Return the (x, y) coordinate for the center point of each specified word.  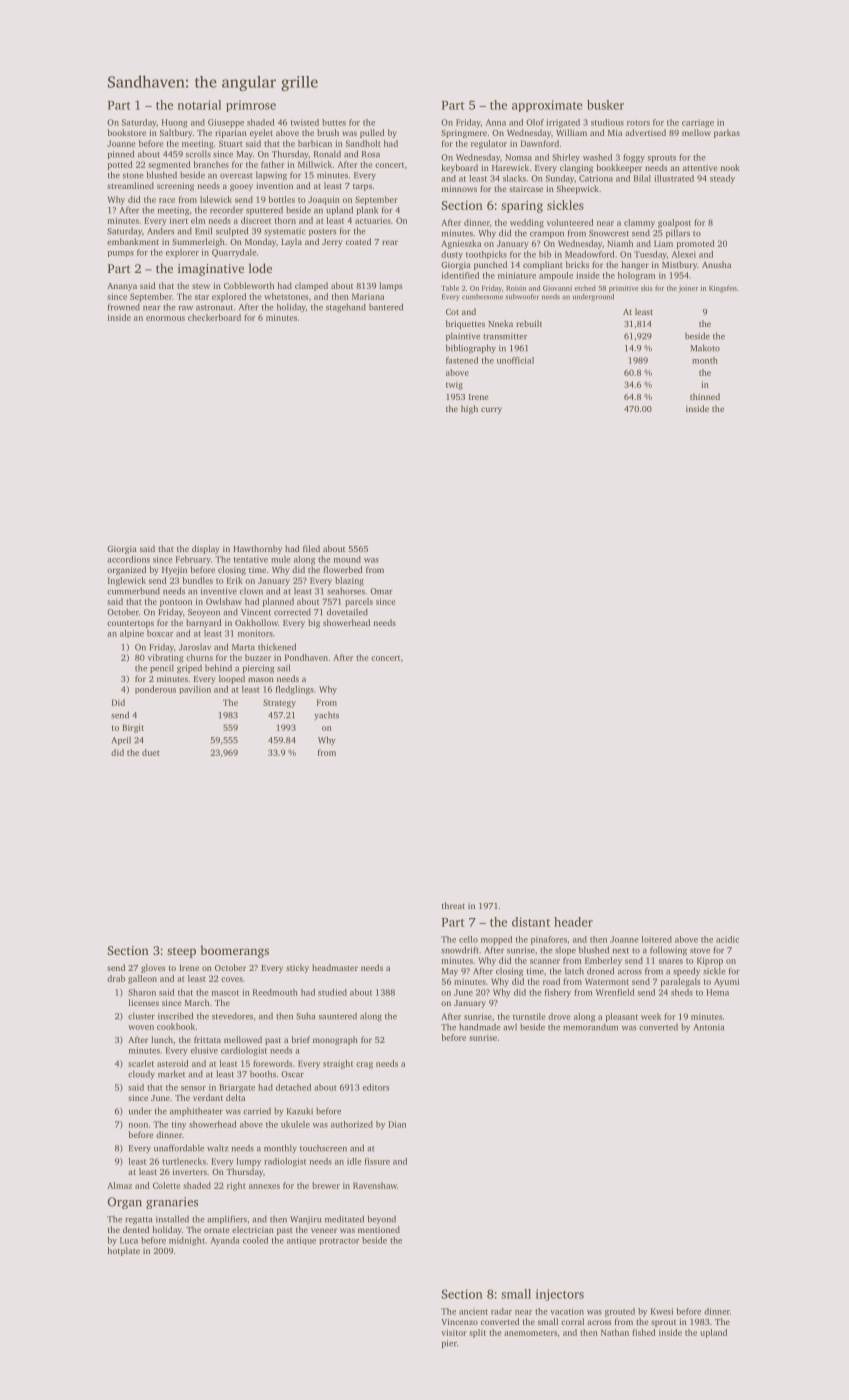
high (469, 409)
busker (605, 105)
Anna (496, 122)
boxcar (160, 633)
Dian (397, 1124)
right (236, 1186)
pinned (121, 154)
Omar (381, 591)
